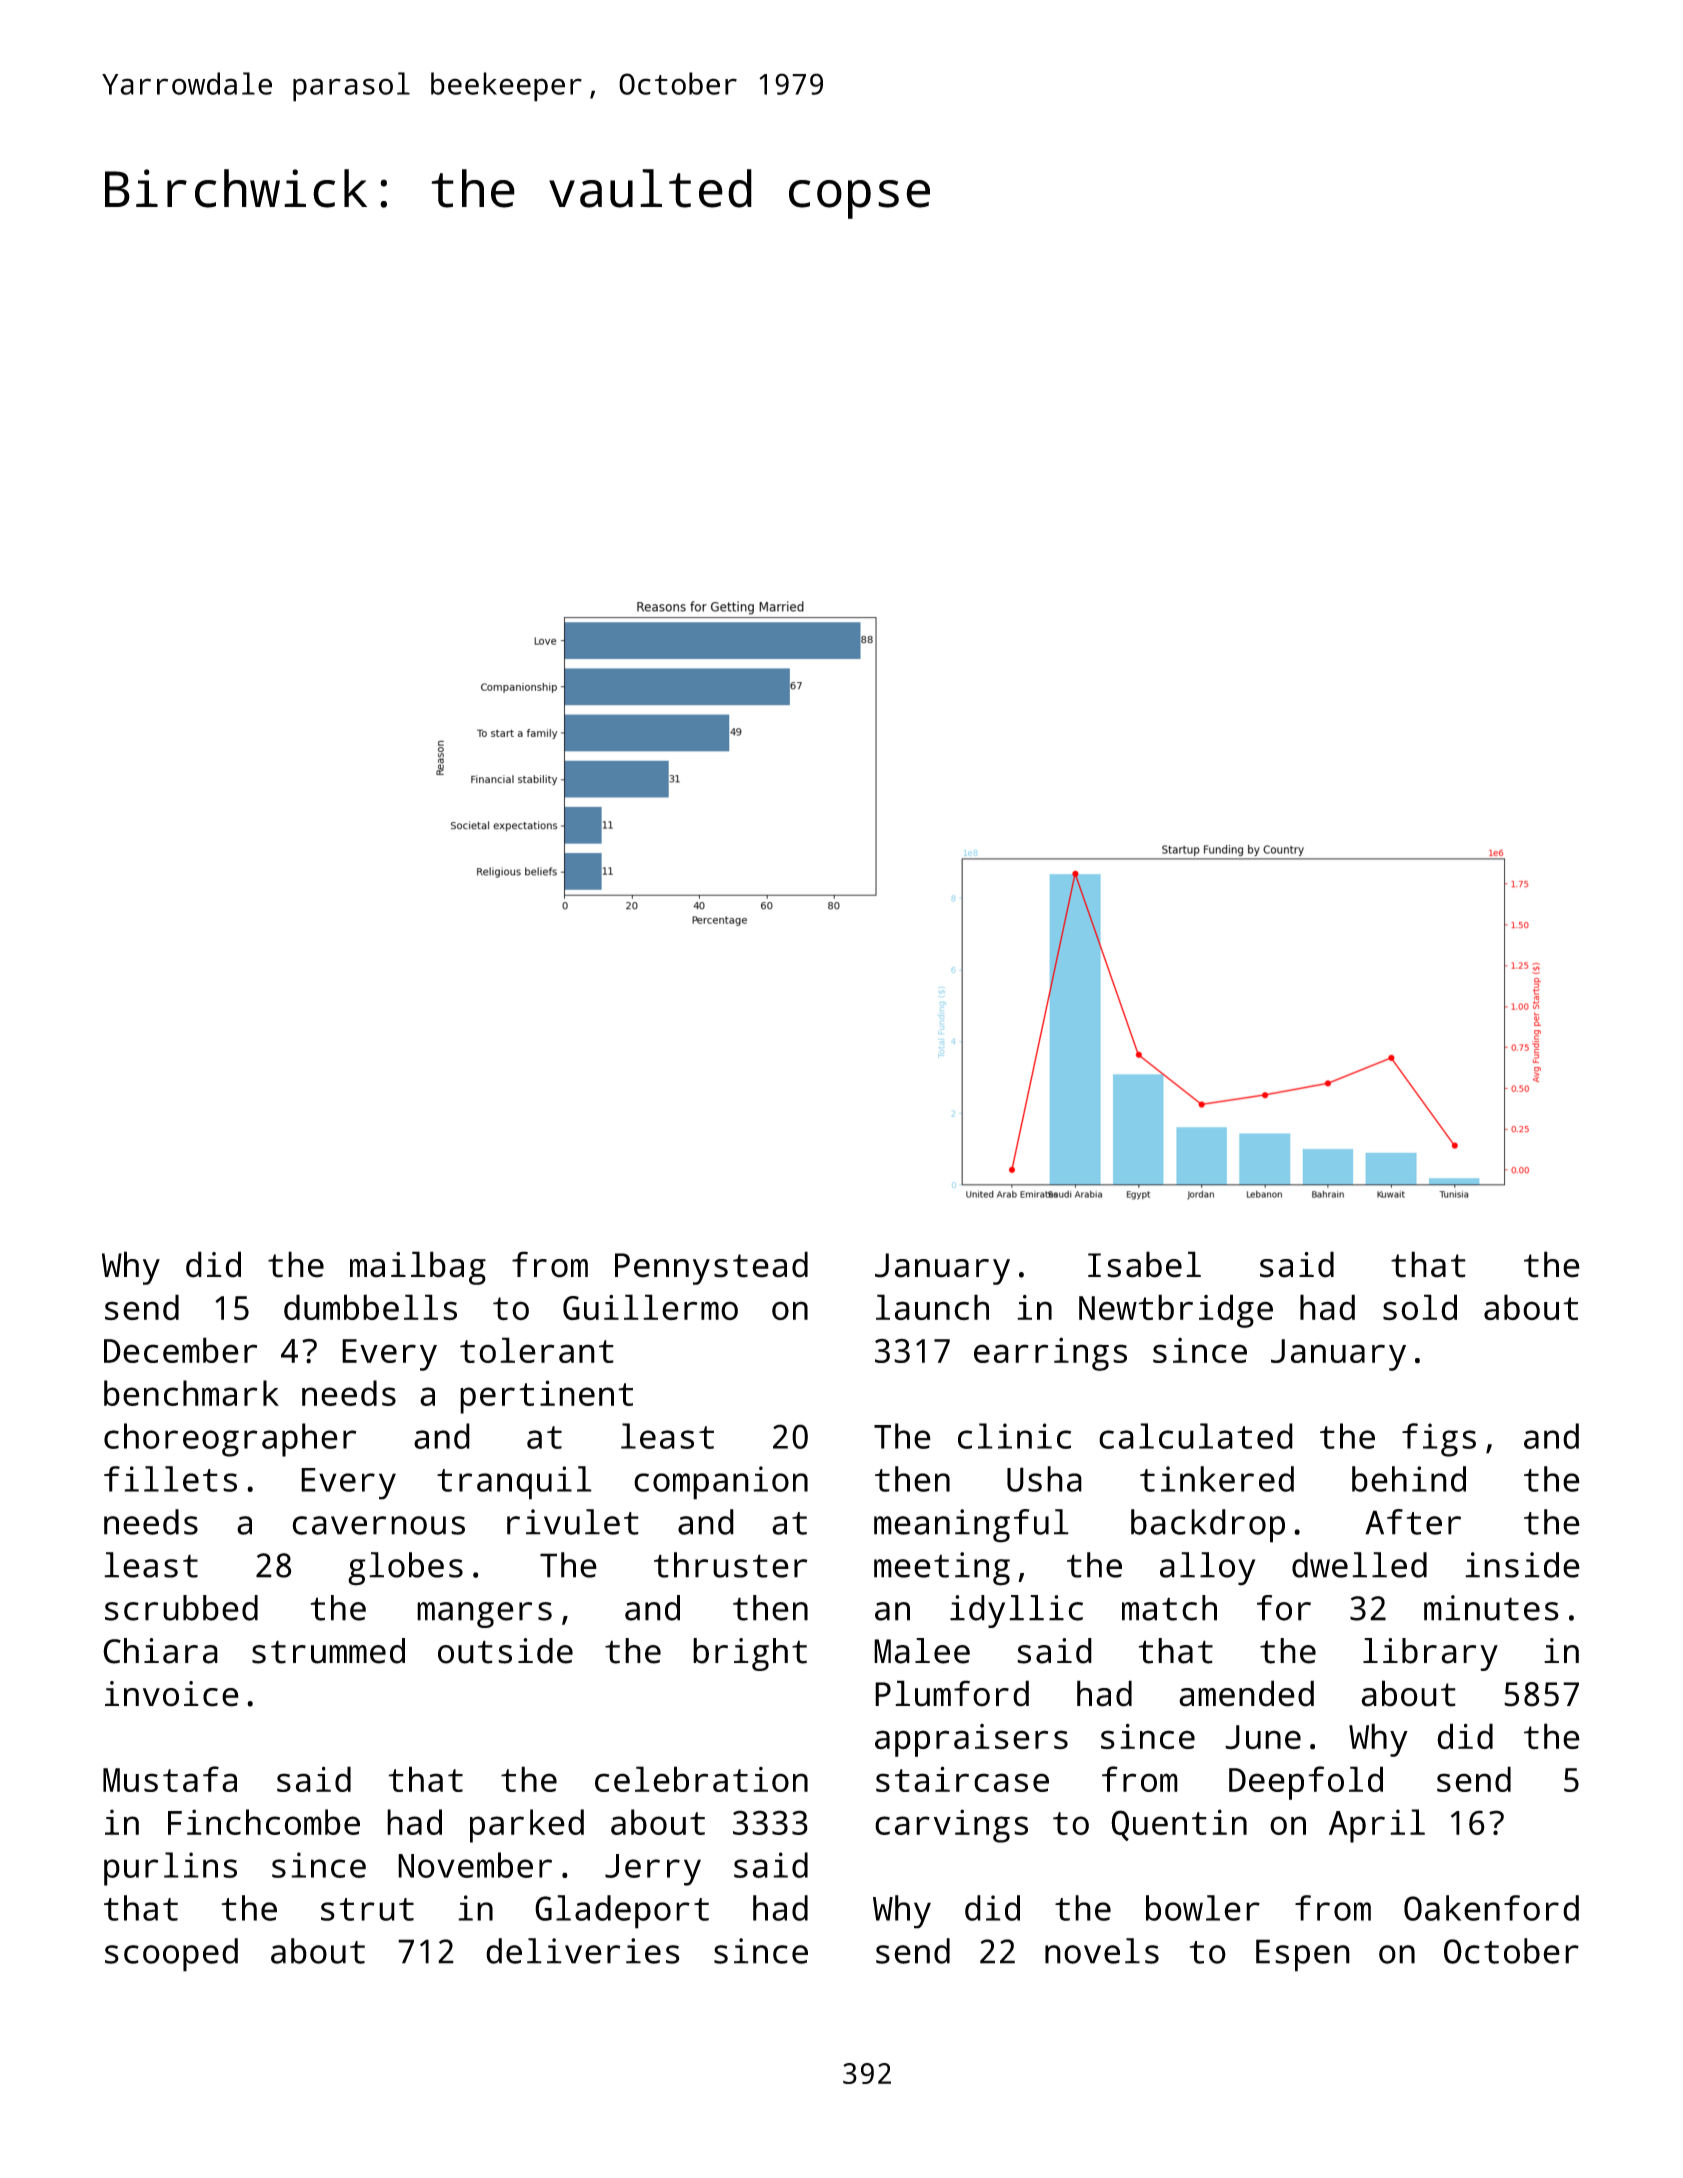 The image size is (1683, 2178). Describe the element at coordinates (1430, 1654) in the screenshot. I see `library` at that location.
